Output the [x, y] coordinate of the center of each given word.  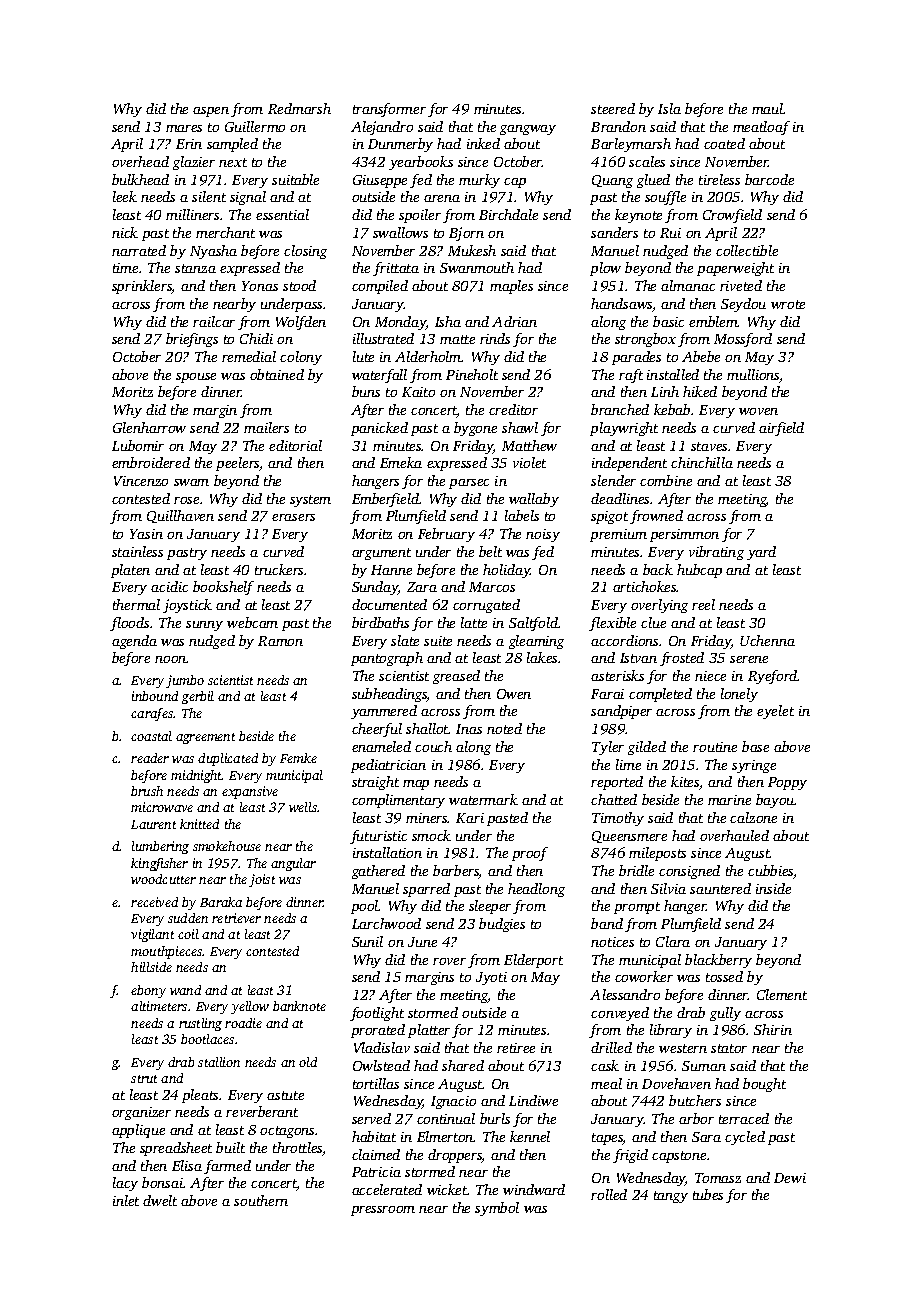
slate [405, 640]
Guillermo [255, 126]
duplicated [228, 759]
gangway [528, 130]
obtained [277, 374]
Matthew [529, 445]
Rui [670, 233]
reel [703, 604]
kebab [672, 409]
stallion [219, 1062]
